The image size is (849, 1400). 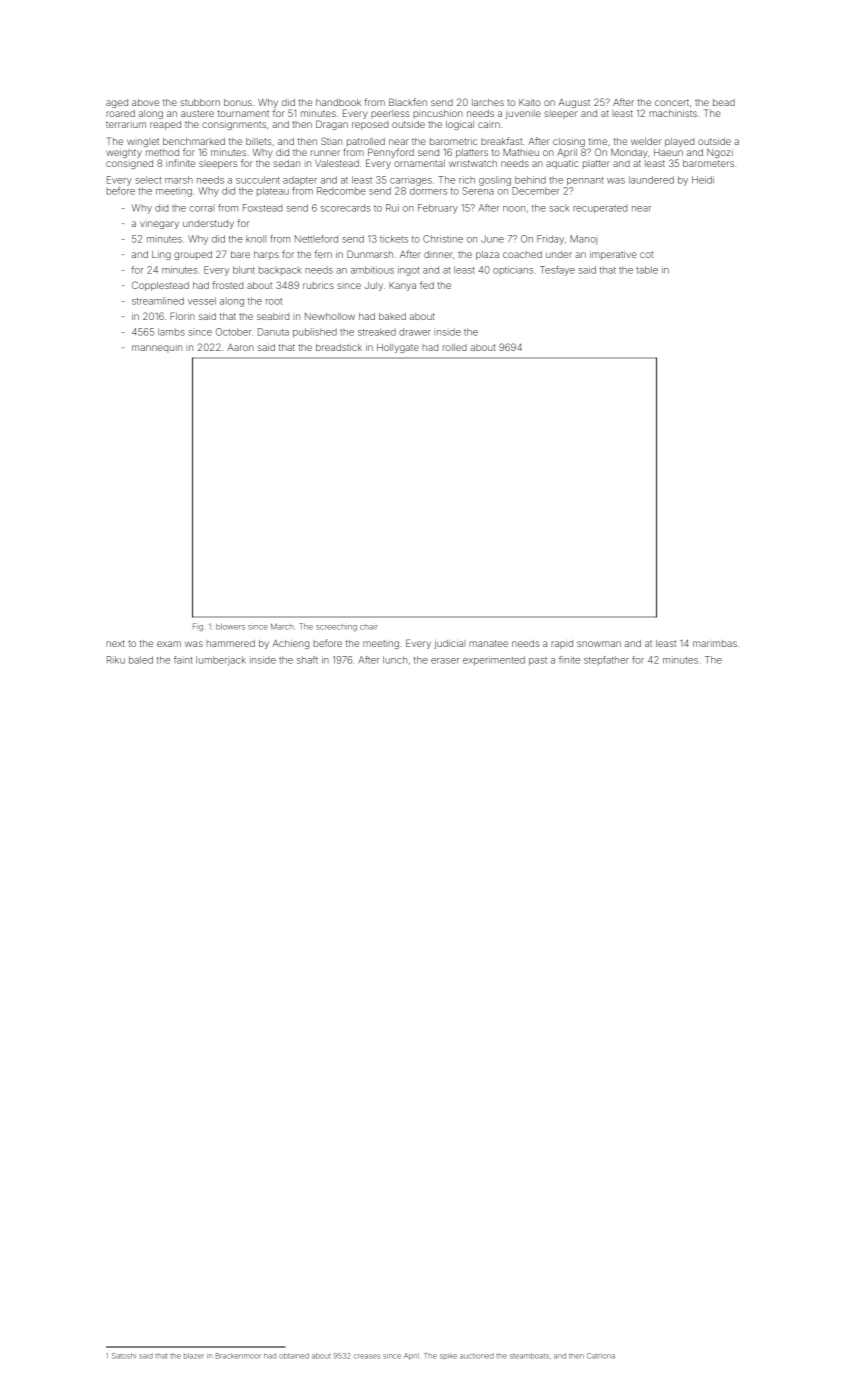 What do you see at coordinates (647, 270) in the screenshot?
I see `table` at bounding box center [647, 270].
